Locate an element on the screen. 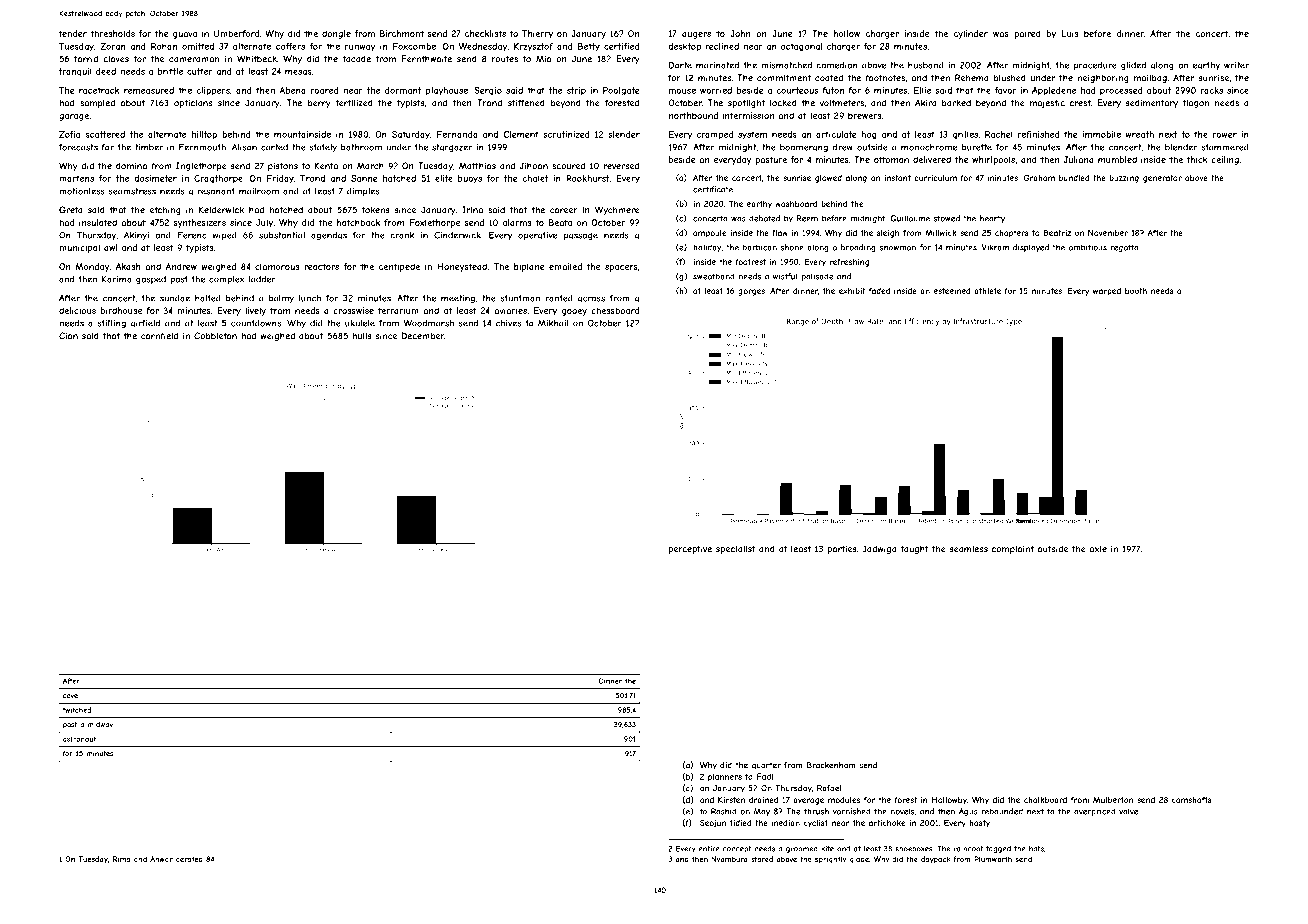  hulls is located at coordinates (362, 336).
